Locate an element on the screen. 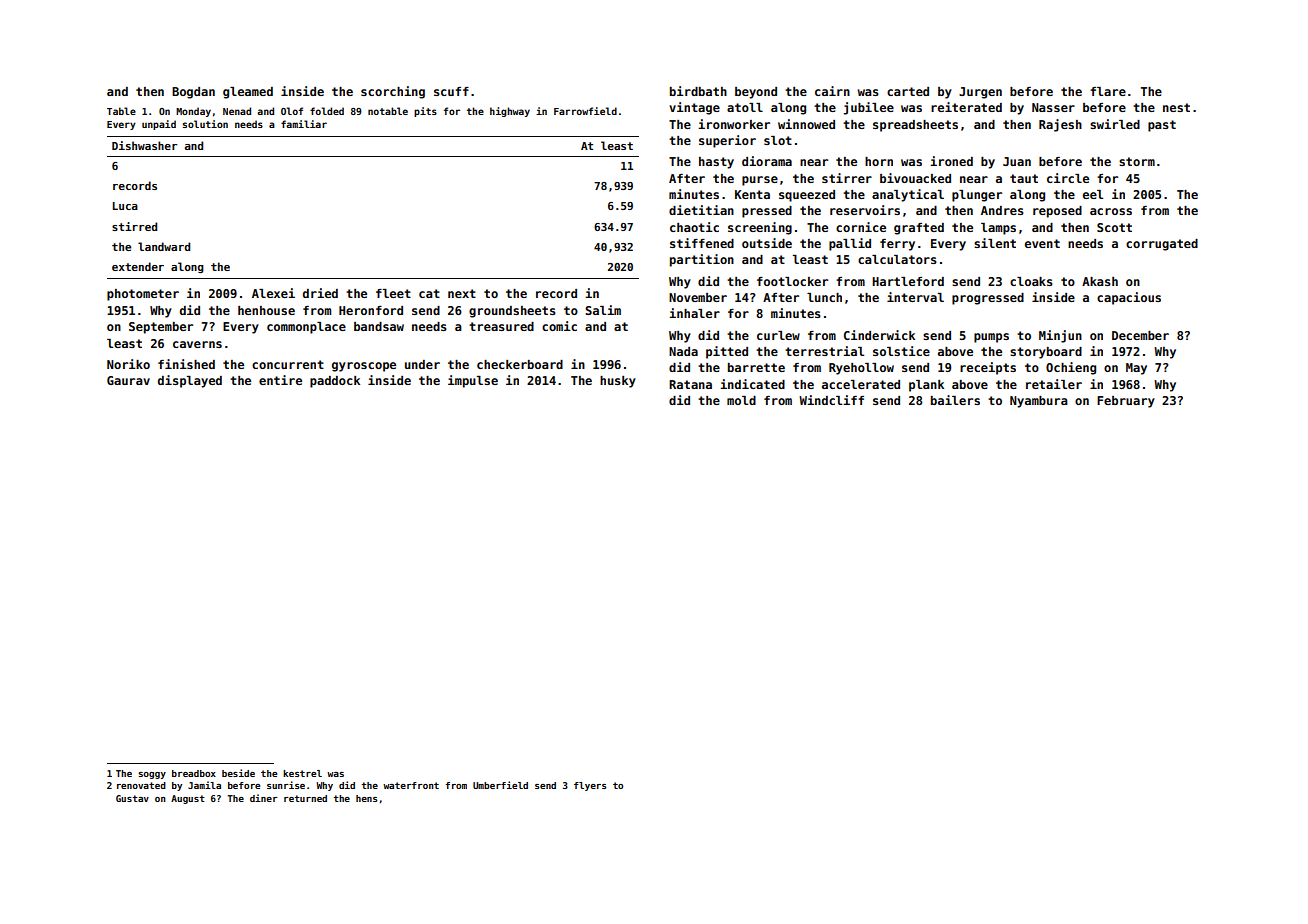 The width and height of the screenshot is (1308, 924). gleamed is located at coordinates (248, 93).
